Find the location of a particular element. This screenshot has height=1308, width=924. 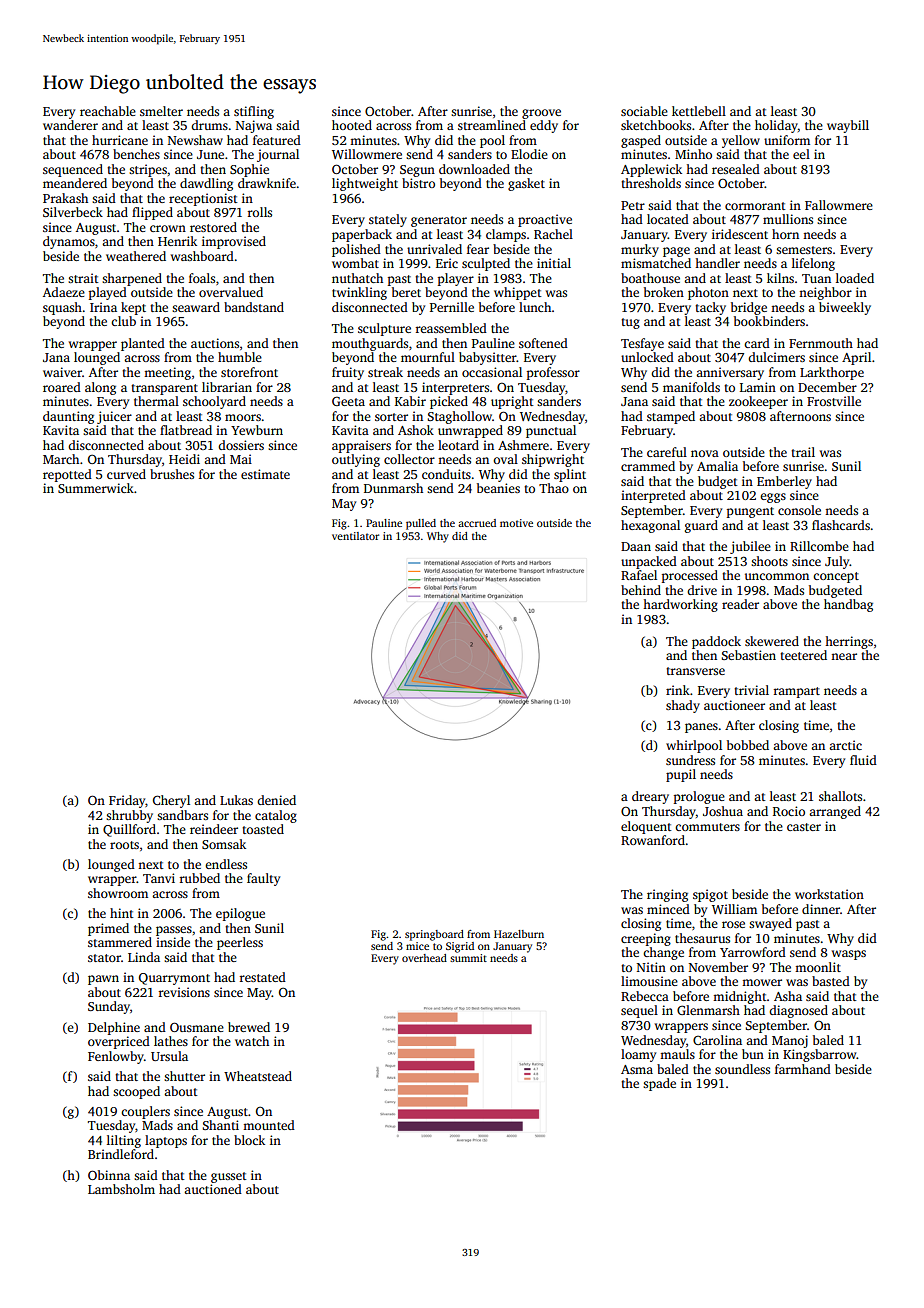

pulled is located at coordinates (421, 524).
